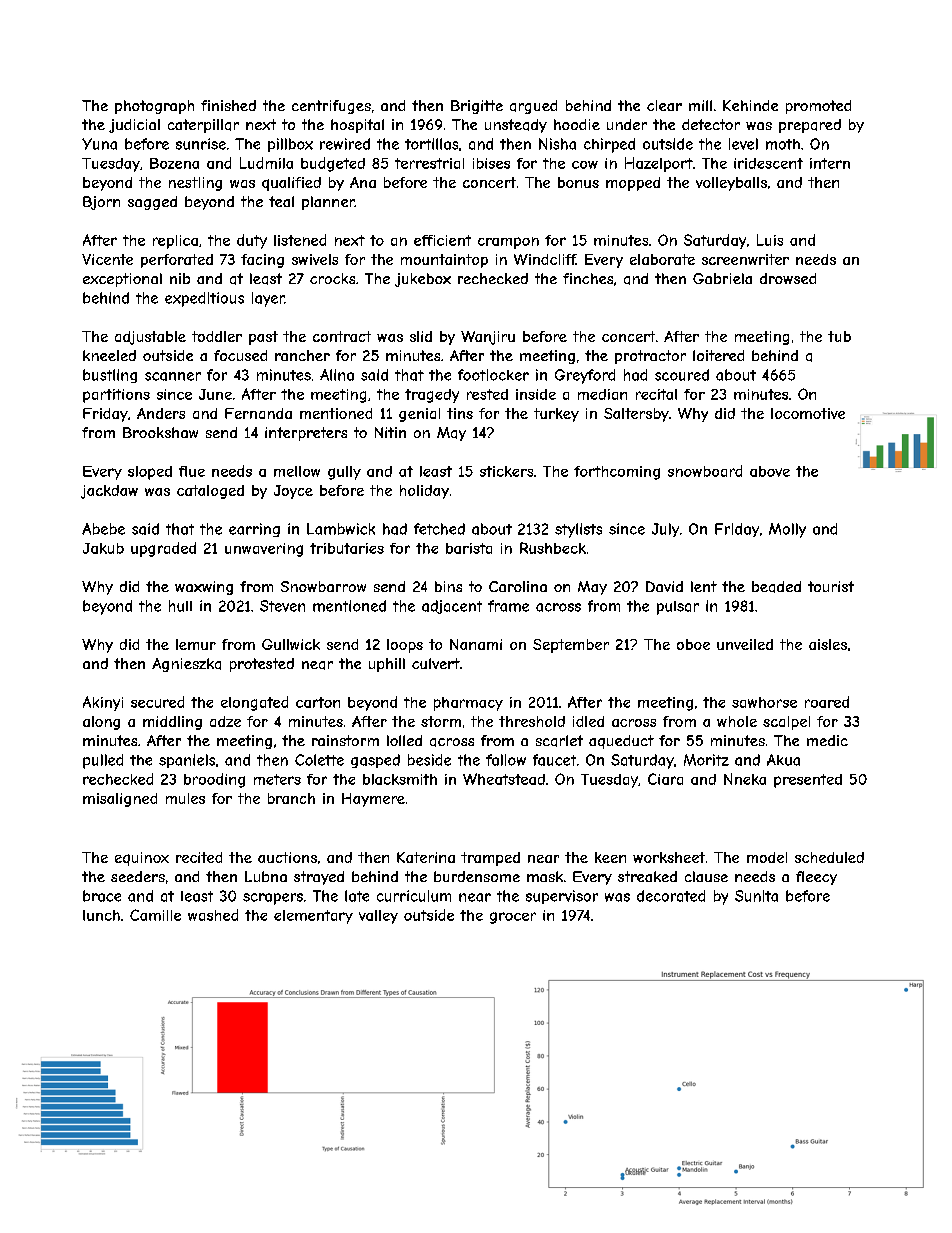 Image resolution: width=952 pixels, height=1233 pixels. What do you see at coordinates (756, 896) in the document?
I see `Sunita` at bounding box center [756, 896].
